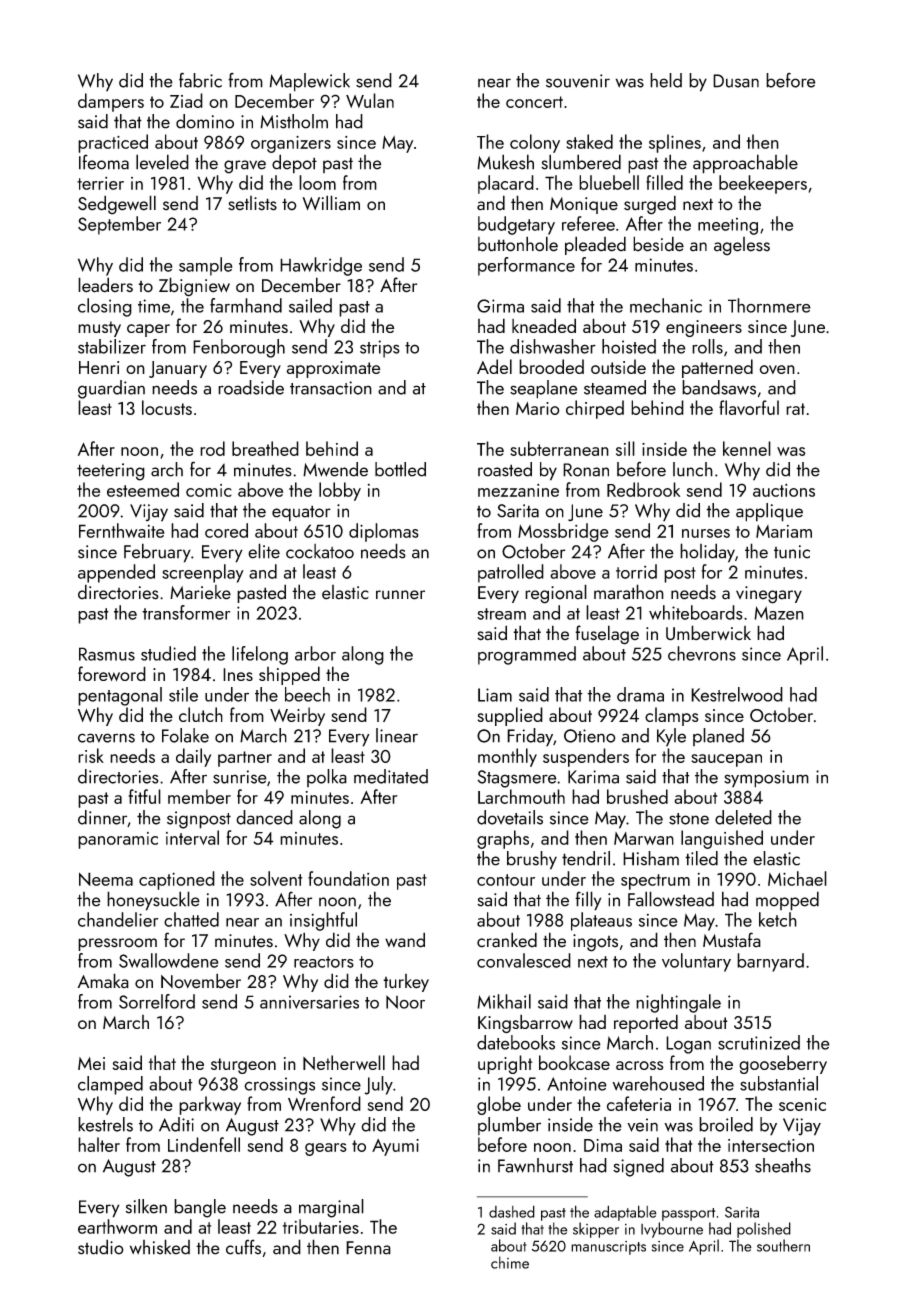  Describe the element at coordinates (294, 121) in the page. I see `Mistholm` at that location.
